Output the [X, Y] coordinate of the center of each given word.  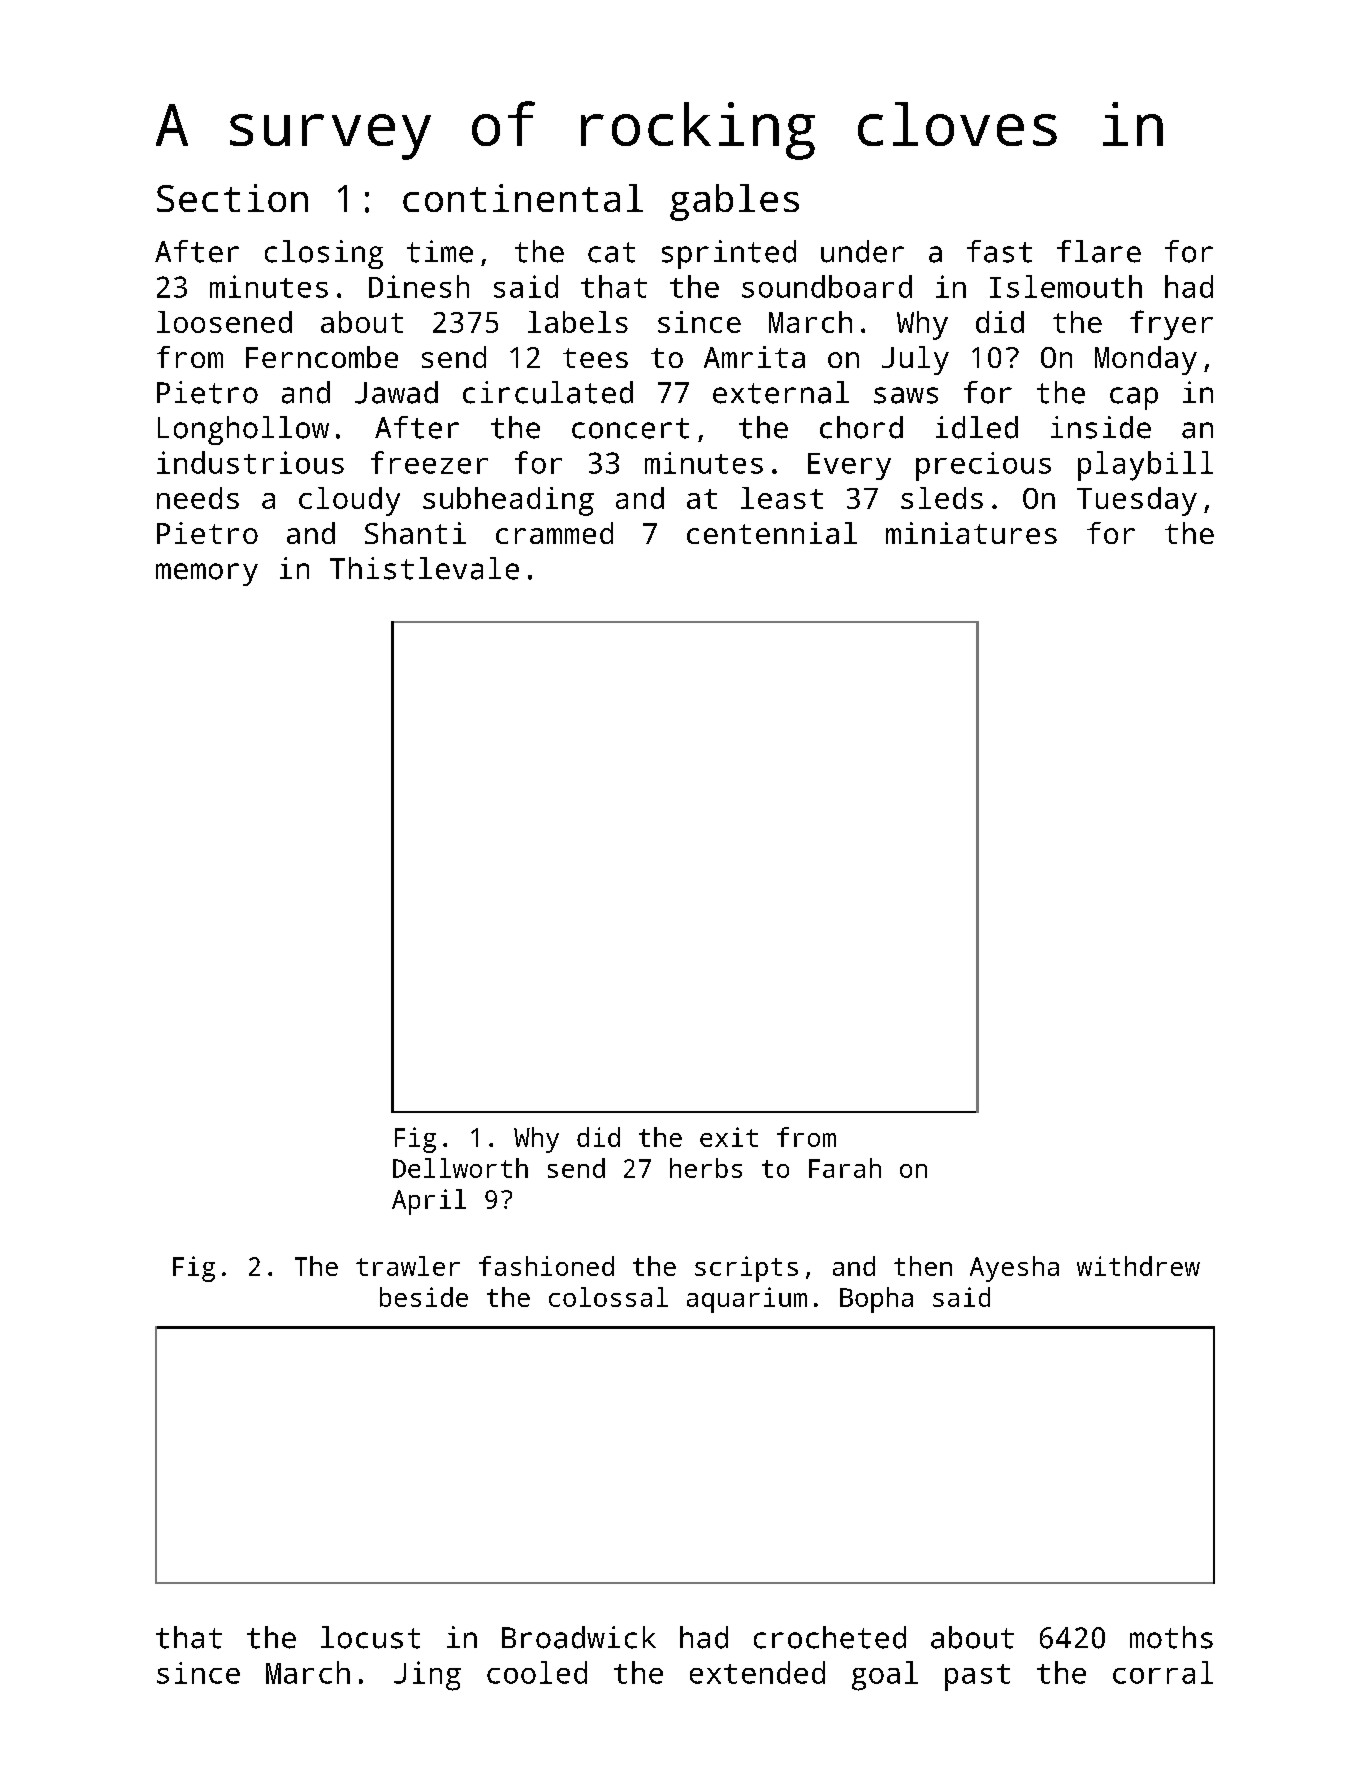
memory [207, 574]
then [923, 1266]
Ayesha [1014, 1269]
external [781, 392]
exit [729, 1137]
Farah [845, 1168]
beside [424, 1297]
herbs [706, 1168]
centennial [772, 533]
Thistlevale [424, 568]
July [915, 360]
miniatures [971, 533]
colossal [608, 1297]
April [429, 1202]
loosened [224, 322]
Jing [427, 1676]
